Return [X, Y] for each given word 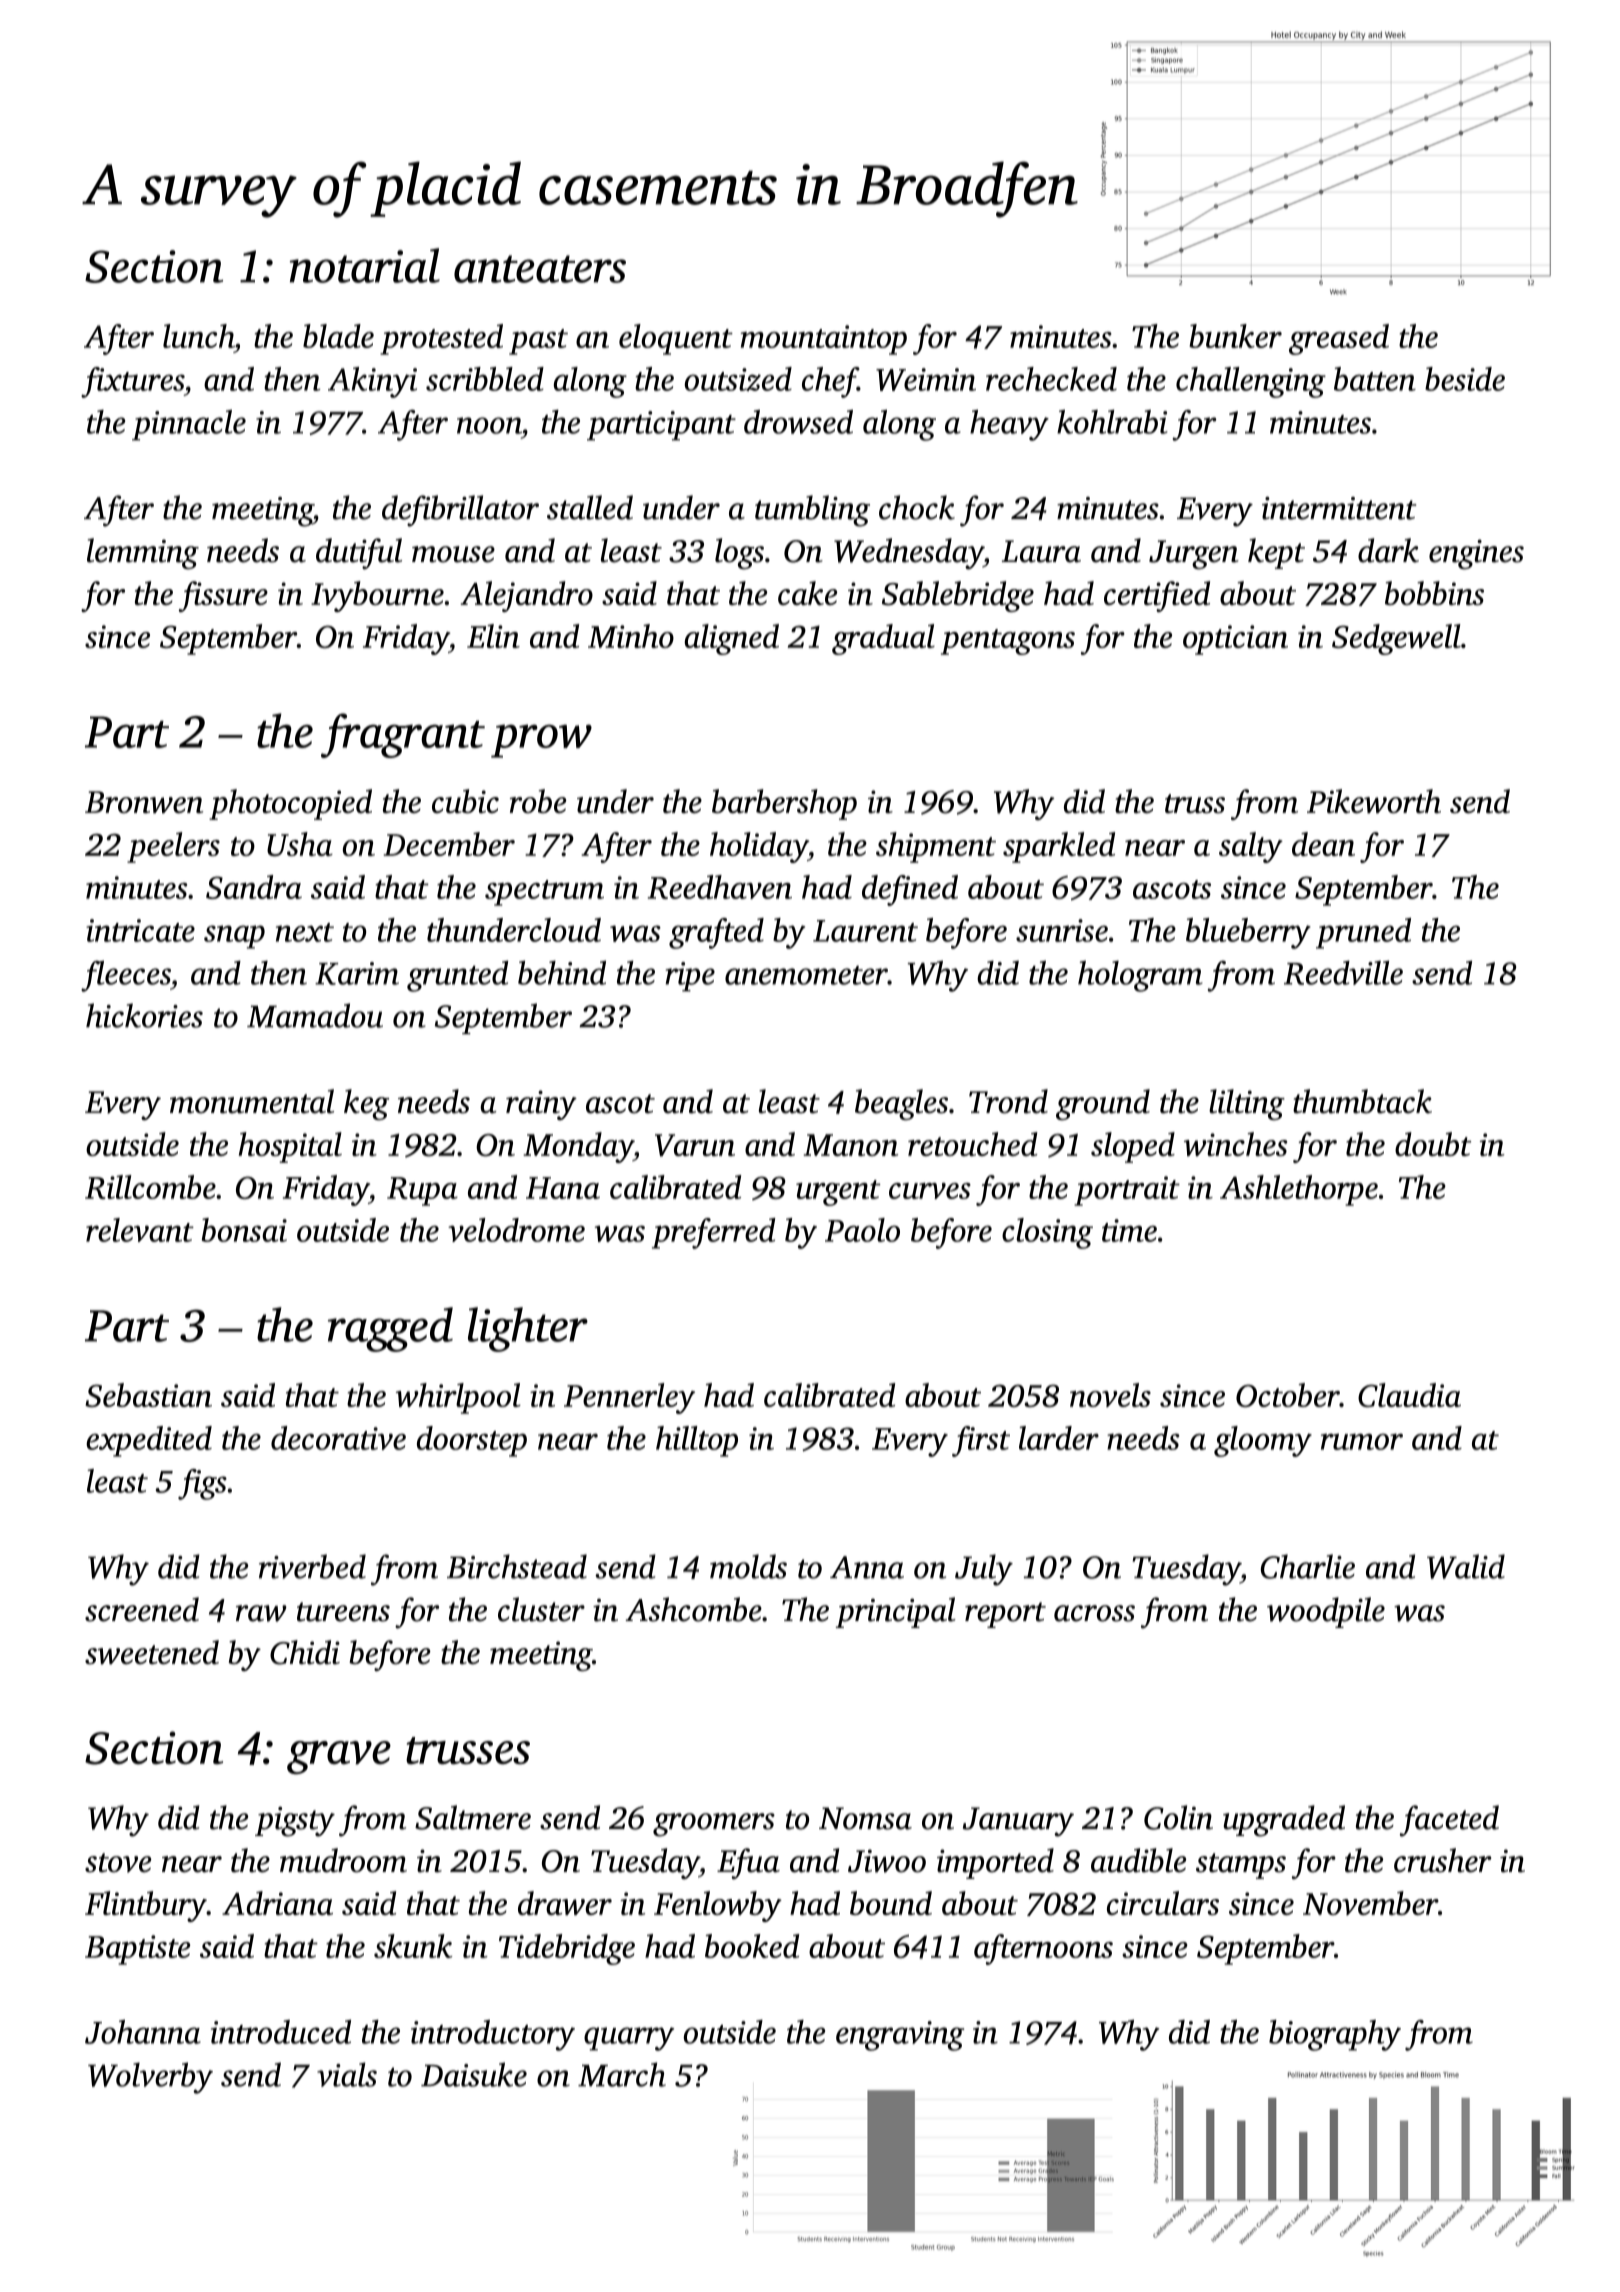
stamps [1241, 1866]
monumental [252, 1101]
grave [339, 1757]
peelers [173, 847]
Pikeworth [1374, 801]
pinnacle [189, 425]
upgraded [1284, 1821]
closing [1047, 1233]
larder [1059, 1438]
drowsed [798, 422]
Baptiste [137, 1950]
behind [562, 973]
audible [1138, 1860]
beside [1465, 379]
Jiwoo [887, 1861]
